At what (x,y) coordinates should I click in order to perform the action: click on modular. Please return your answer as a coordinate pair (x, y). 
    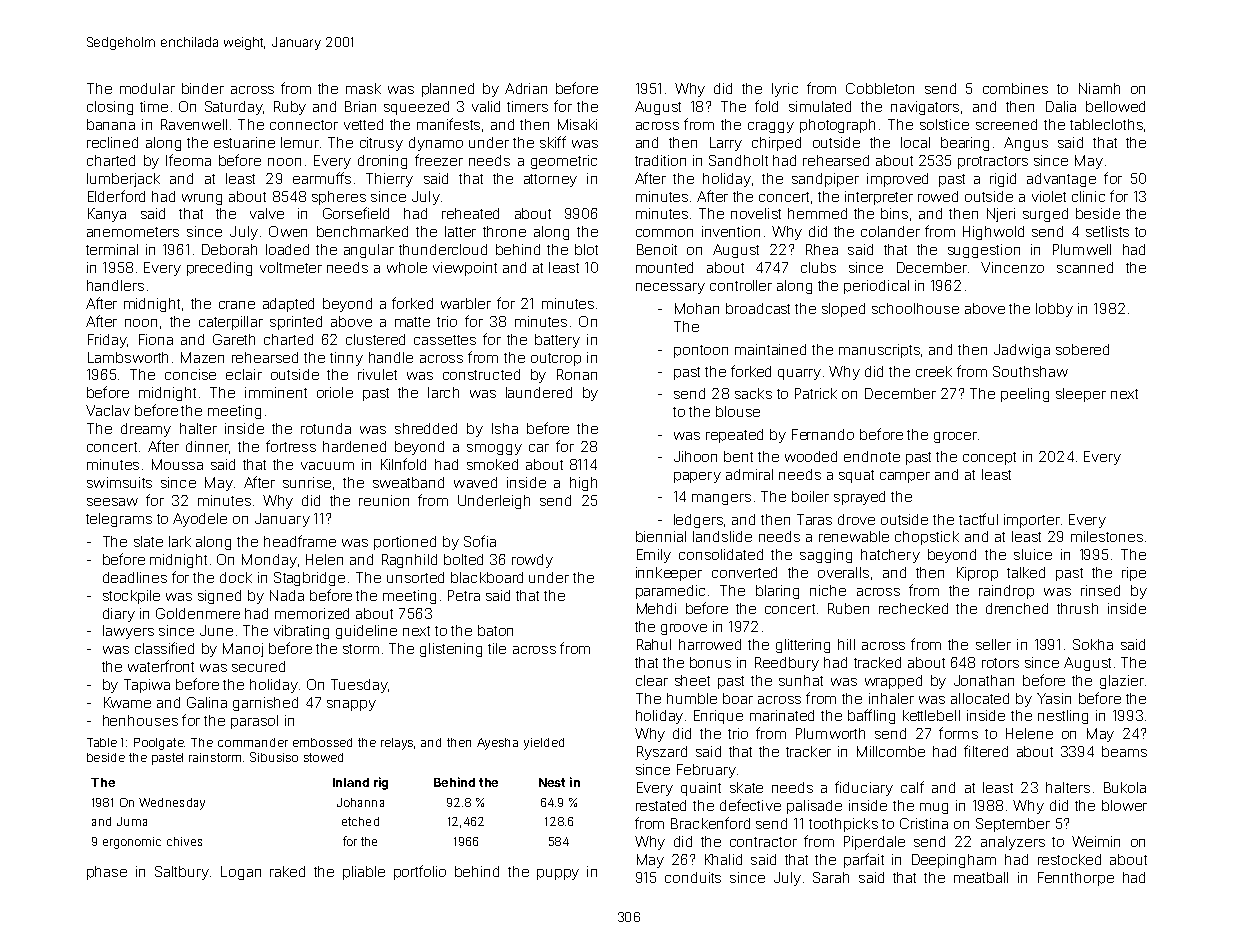
    Looking at the image, I should click on (147, 88).
